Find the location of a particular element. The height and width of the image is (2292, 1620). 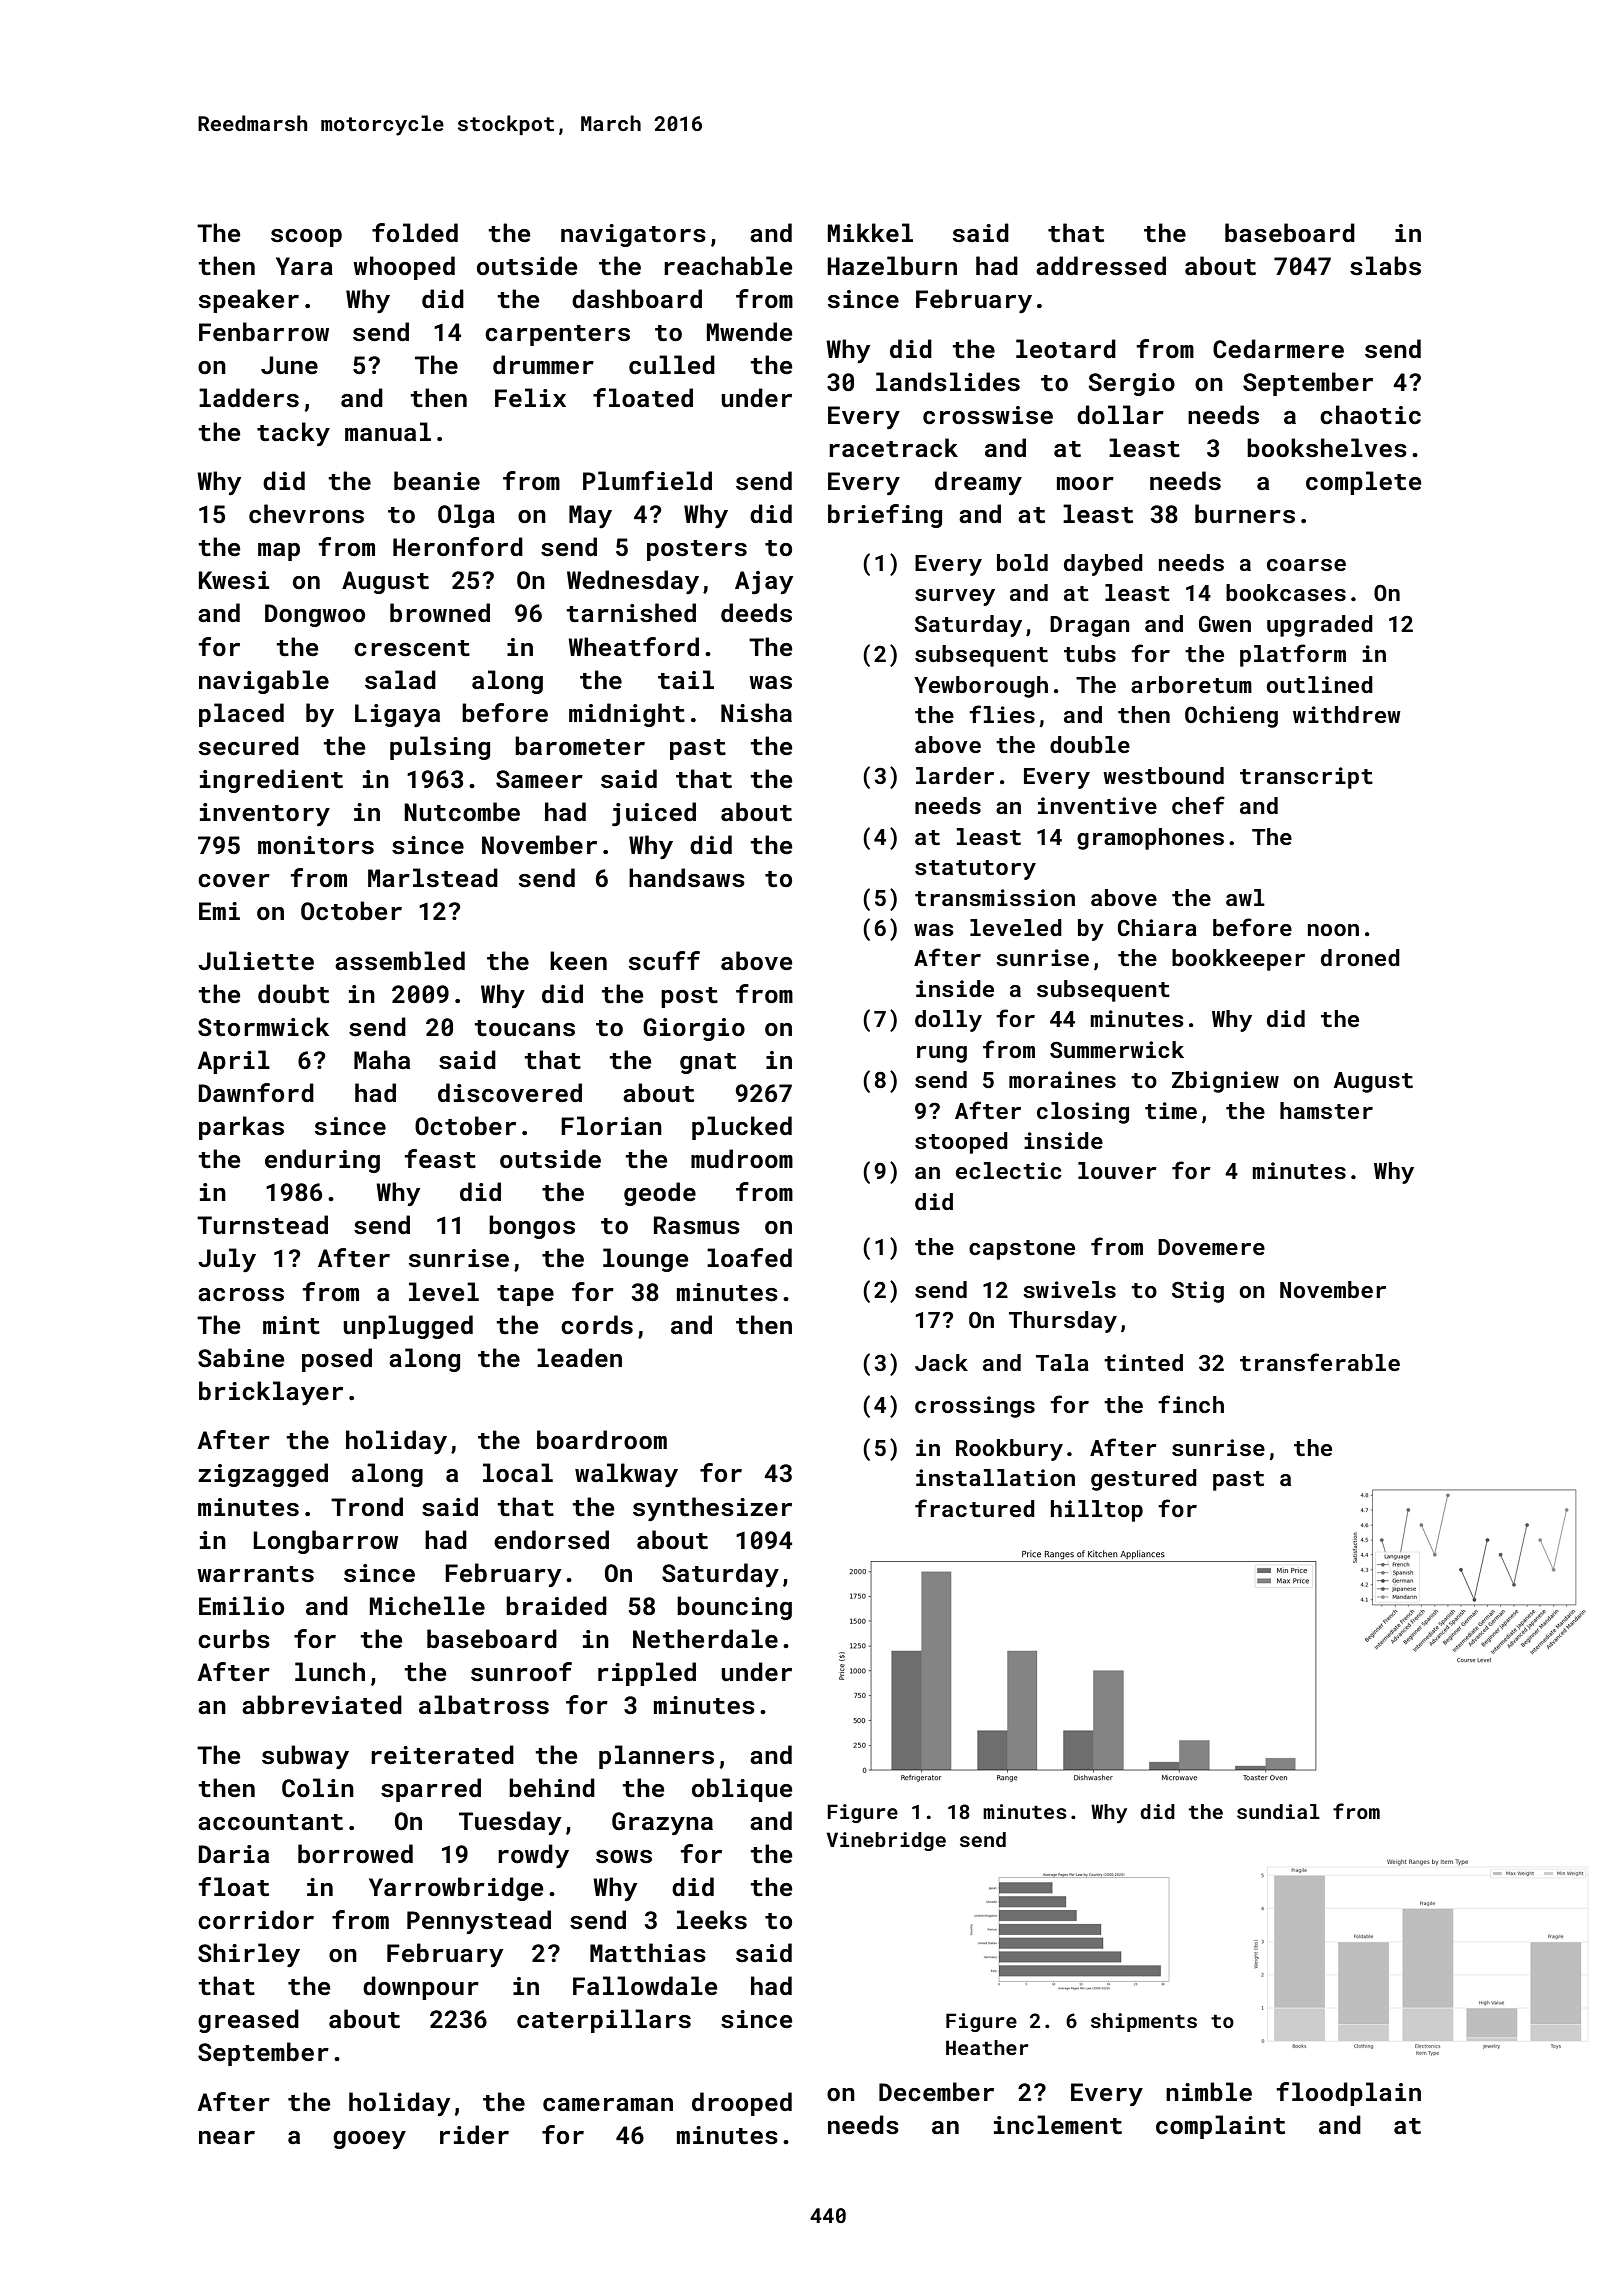

curbs is located at coordinates (234, 1639).
